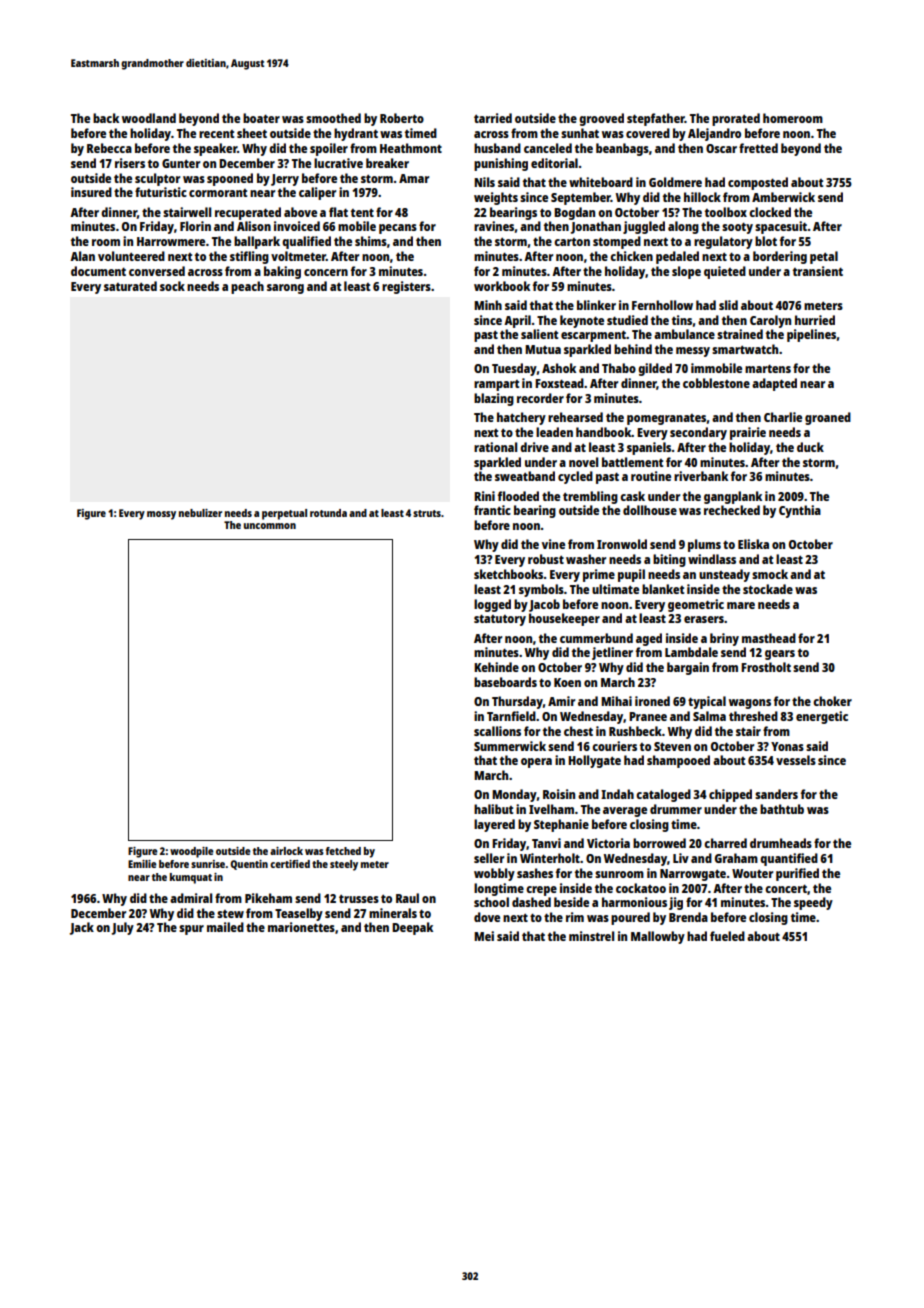 The width and height of the image is (924, 1308). I want to click on sunhat, so click(580, 133).
